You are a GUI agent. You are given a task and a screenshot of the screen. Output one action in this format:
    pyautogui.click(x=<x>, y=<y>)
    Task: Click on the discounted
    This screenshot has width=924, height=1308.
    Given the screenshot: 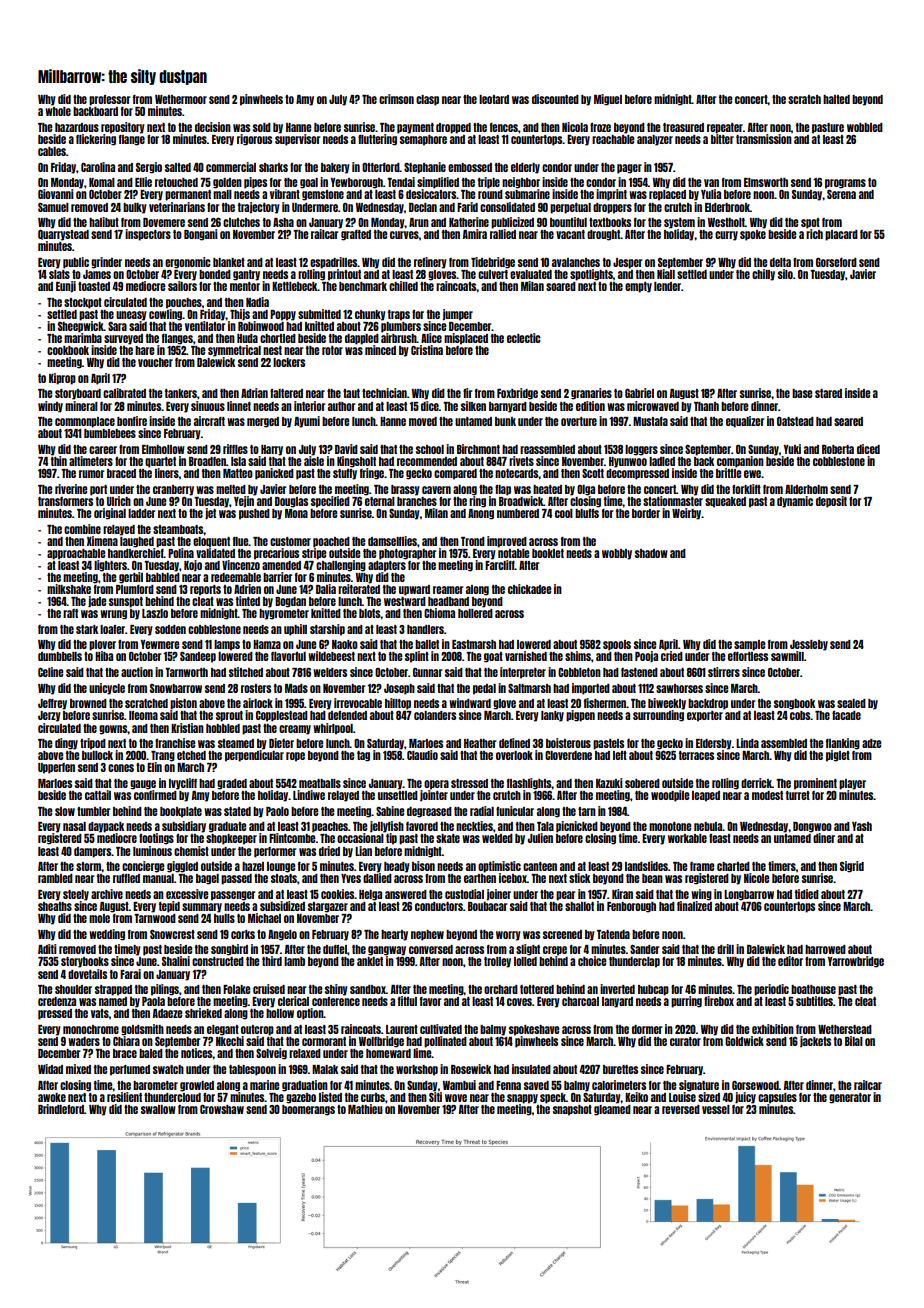 What is the action you would take?
    pyautogui.click(x=555, y=99)
